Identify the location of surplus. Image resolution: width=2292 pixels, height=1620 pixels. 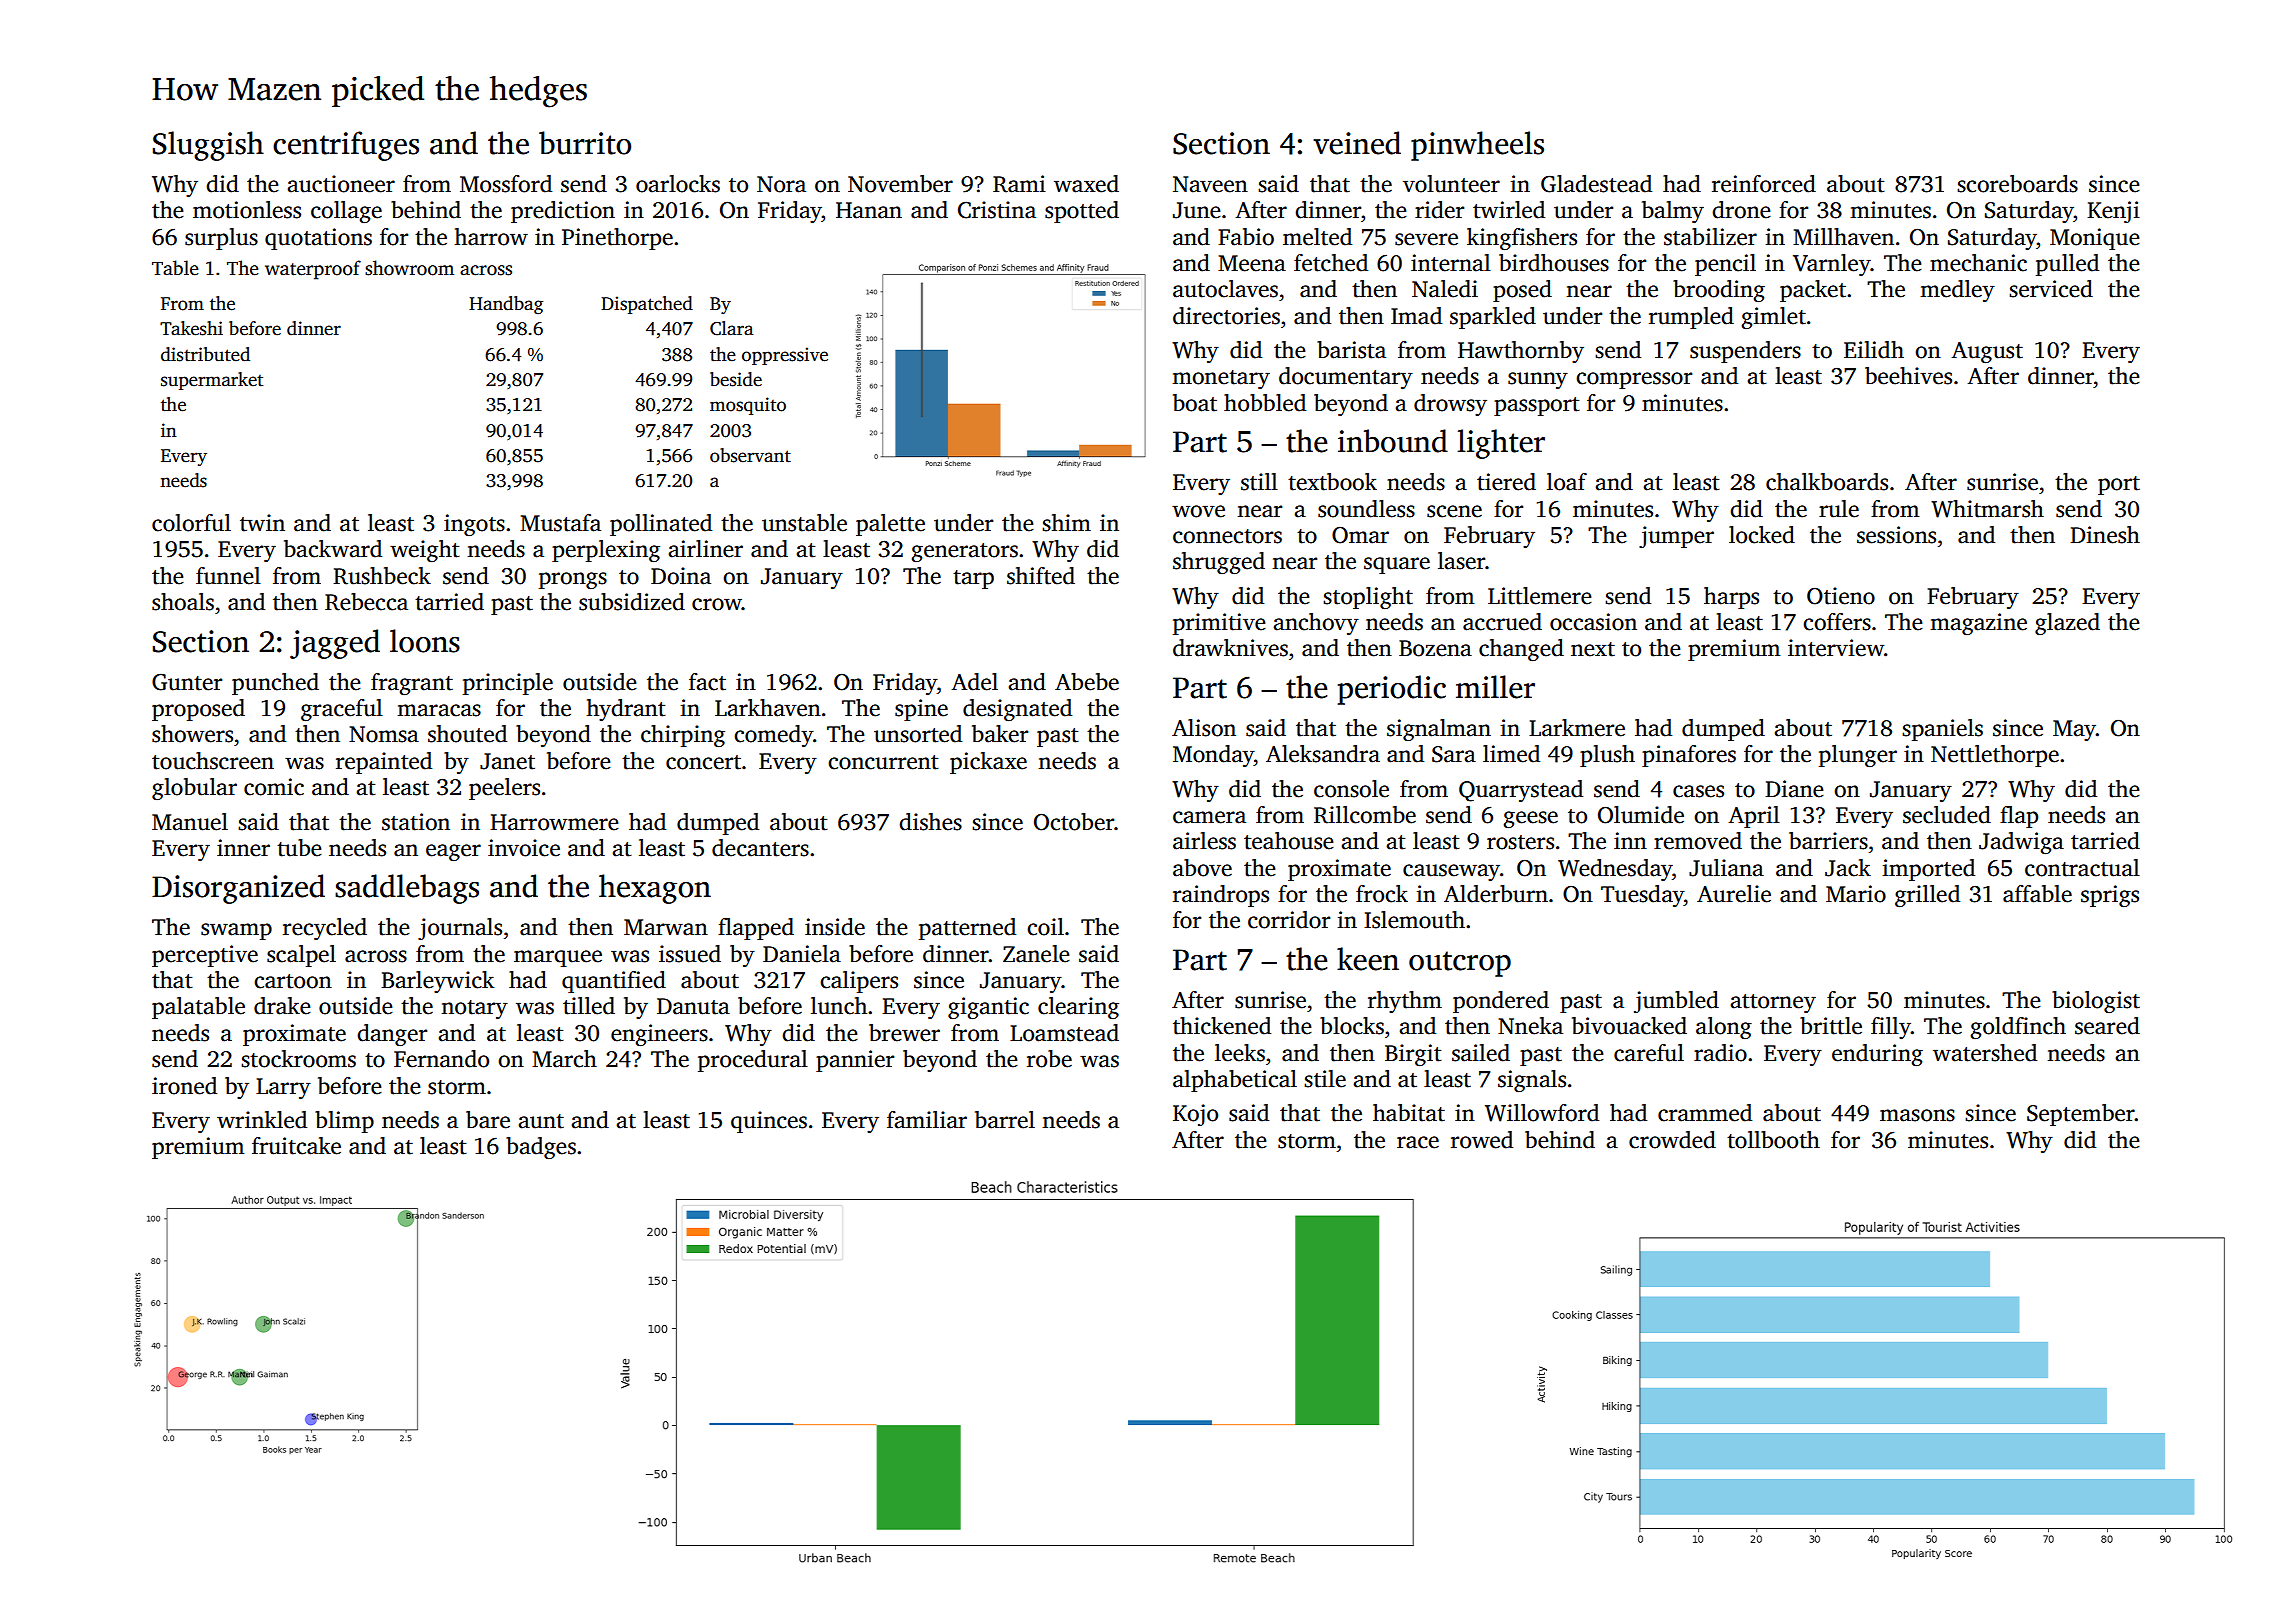
(221, 239).
